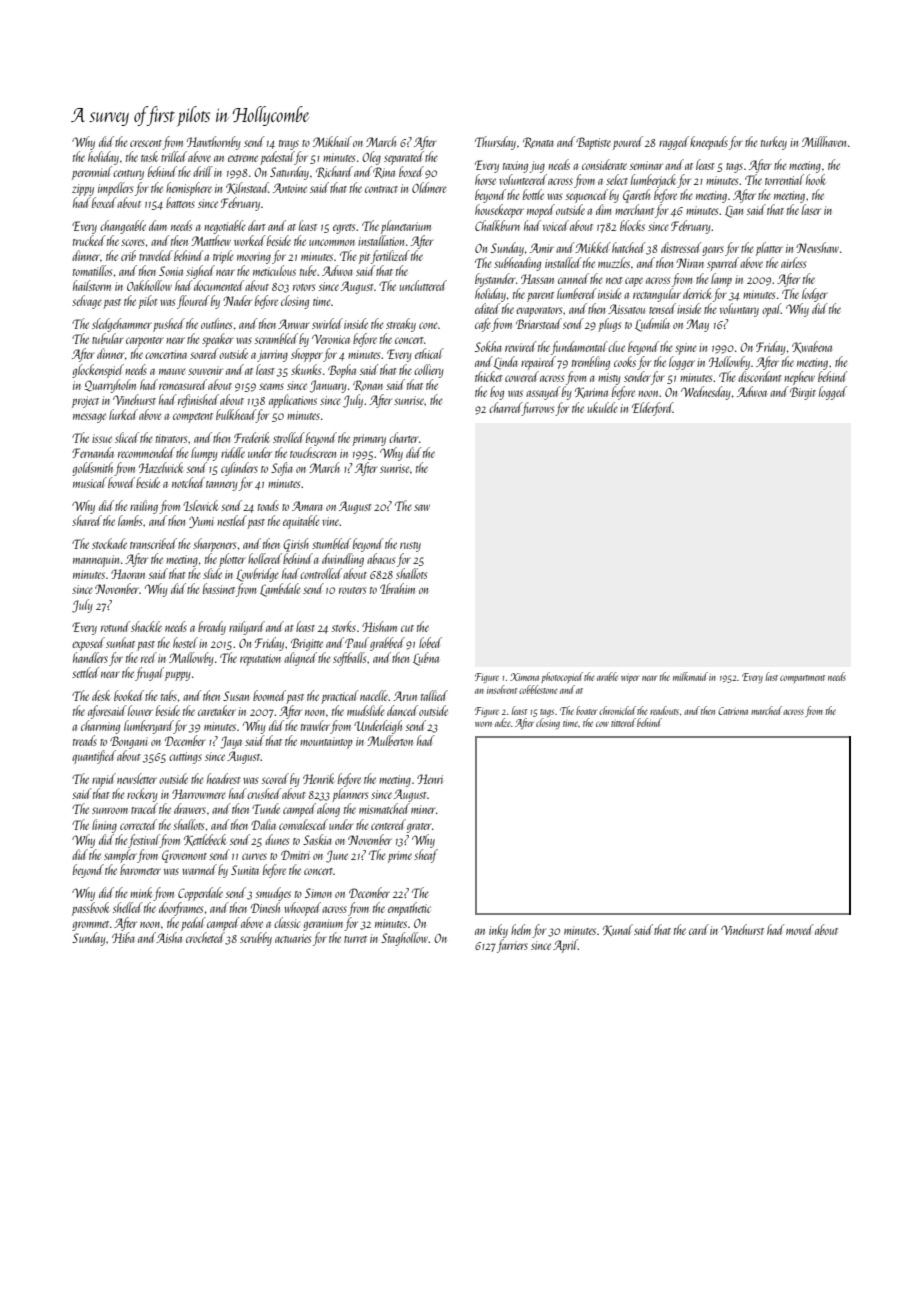  I want to click on Ibrahim, so click(397, 588).
